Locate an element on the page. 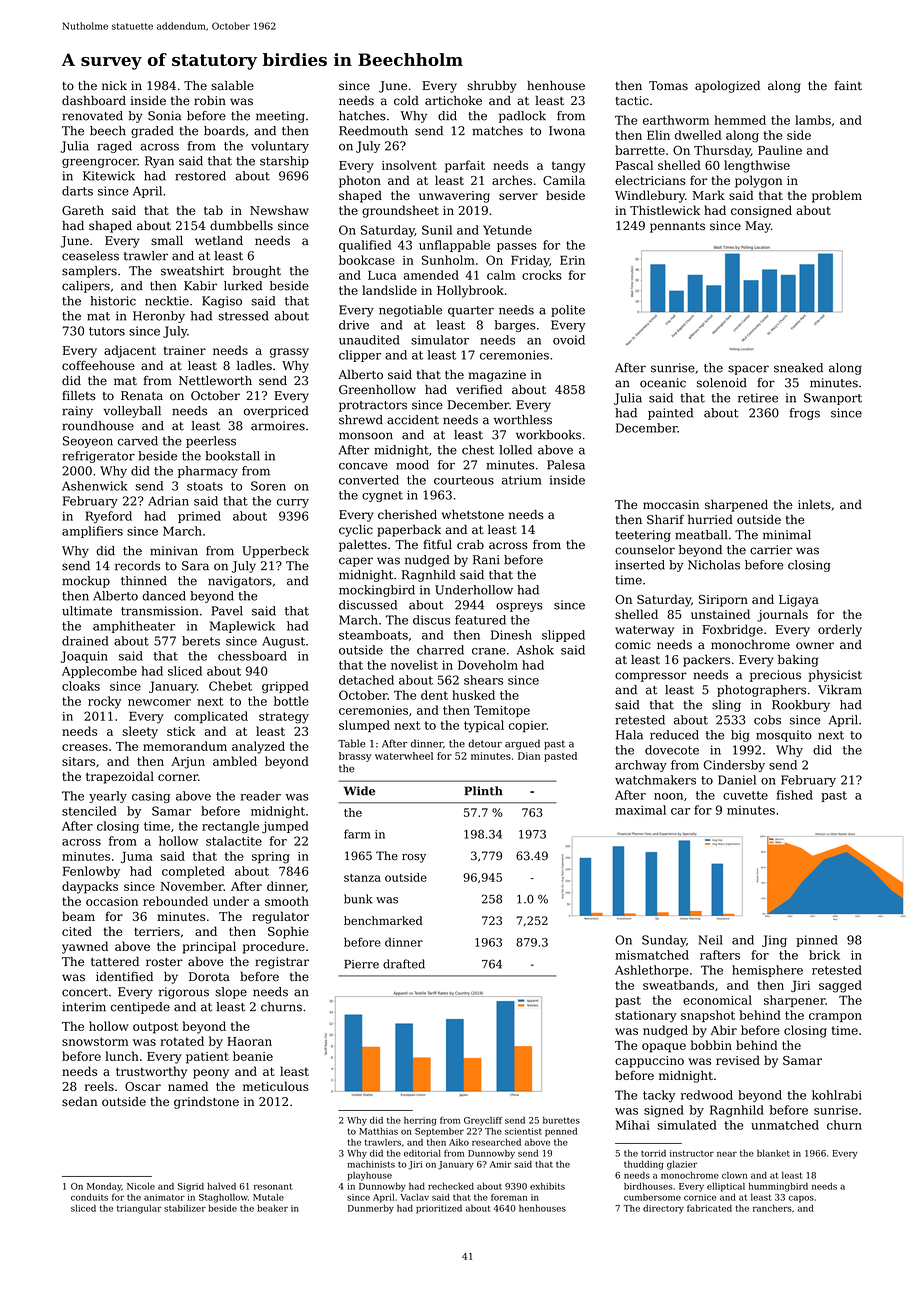 The width and height of the document is (924, 1308). salable is located at coordinates (232, 85).
